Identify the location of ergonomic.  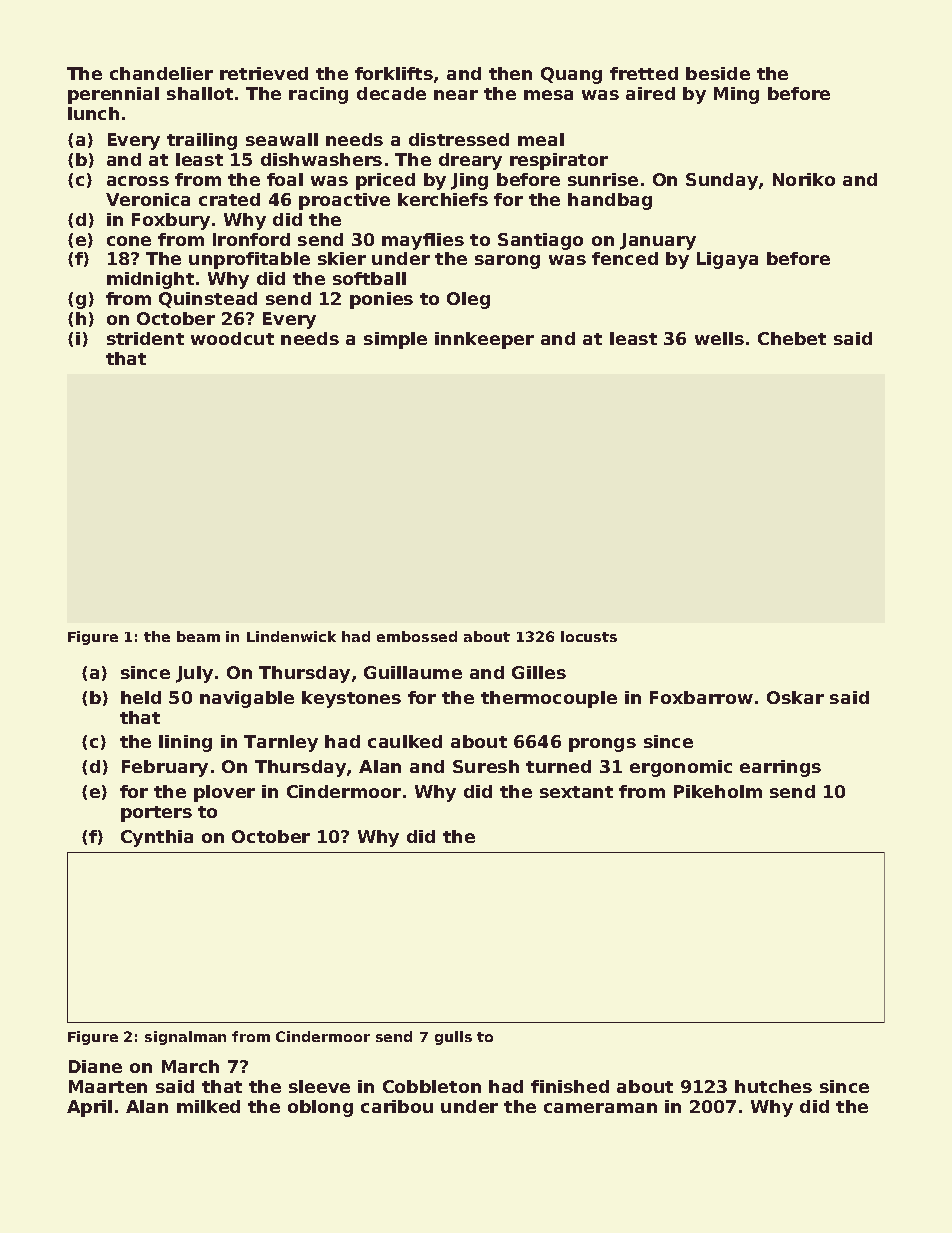
(681, 768).
